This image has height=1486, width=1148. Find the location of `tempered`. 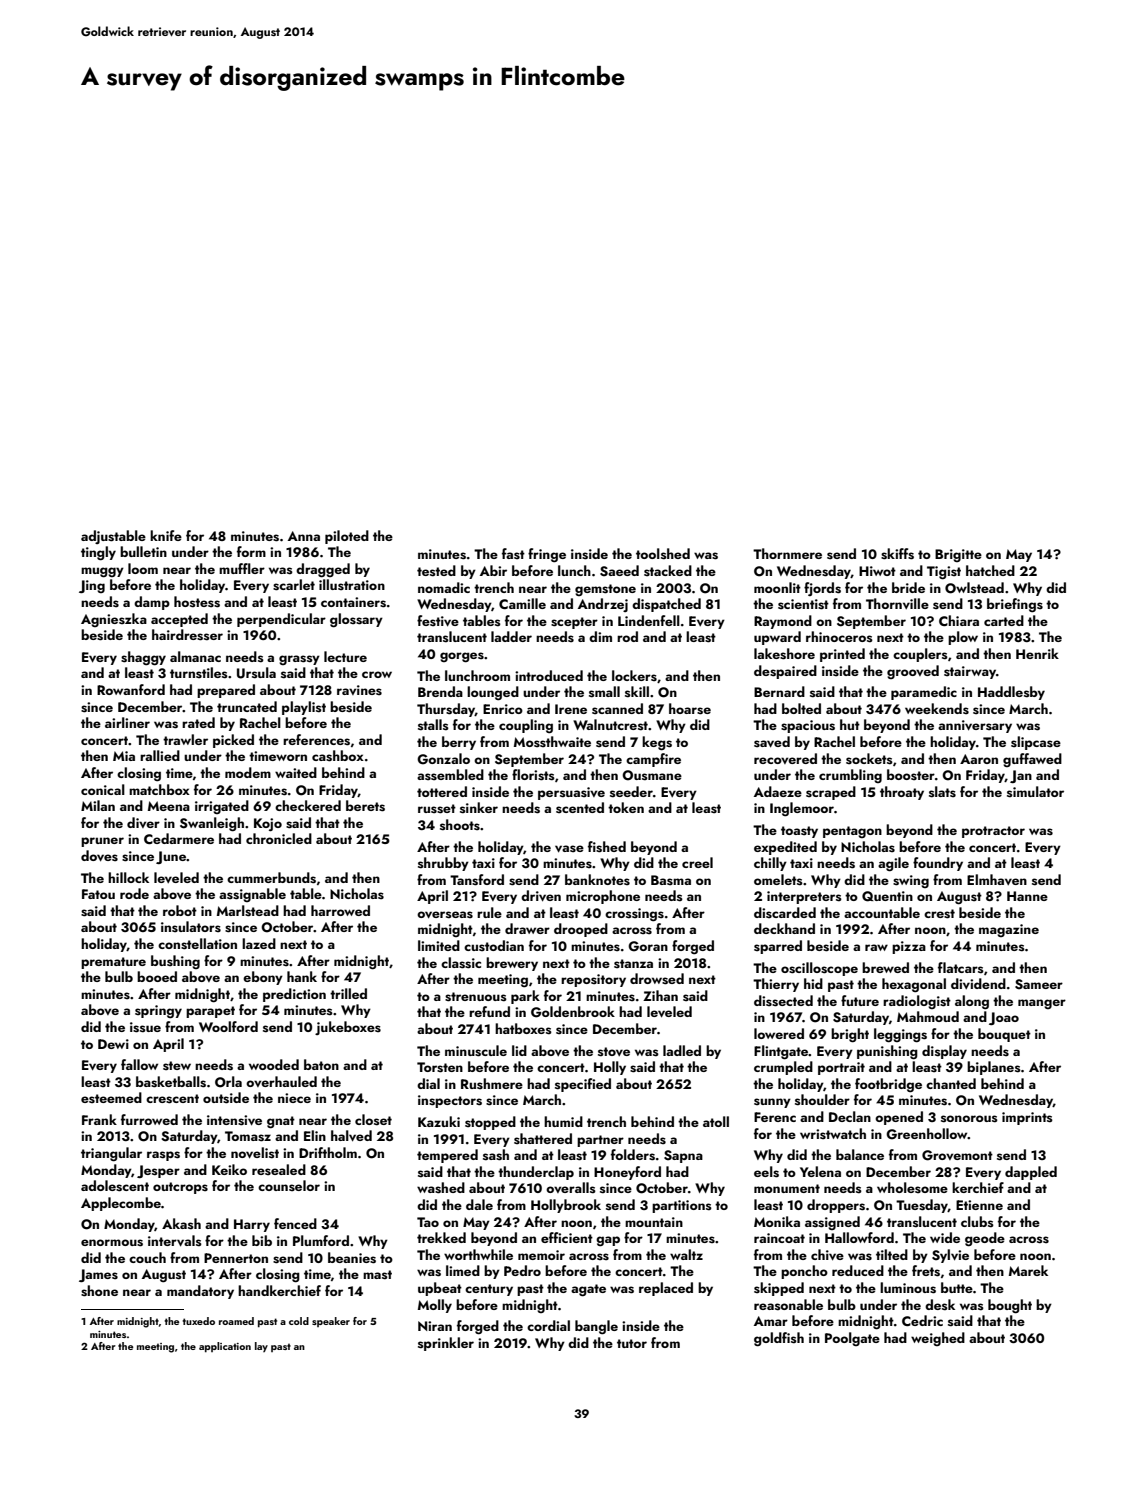

tempered is located at coordinates (447, 1156).
